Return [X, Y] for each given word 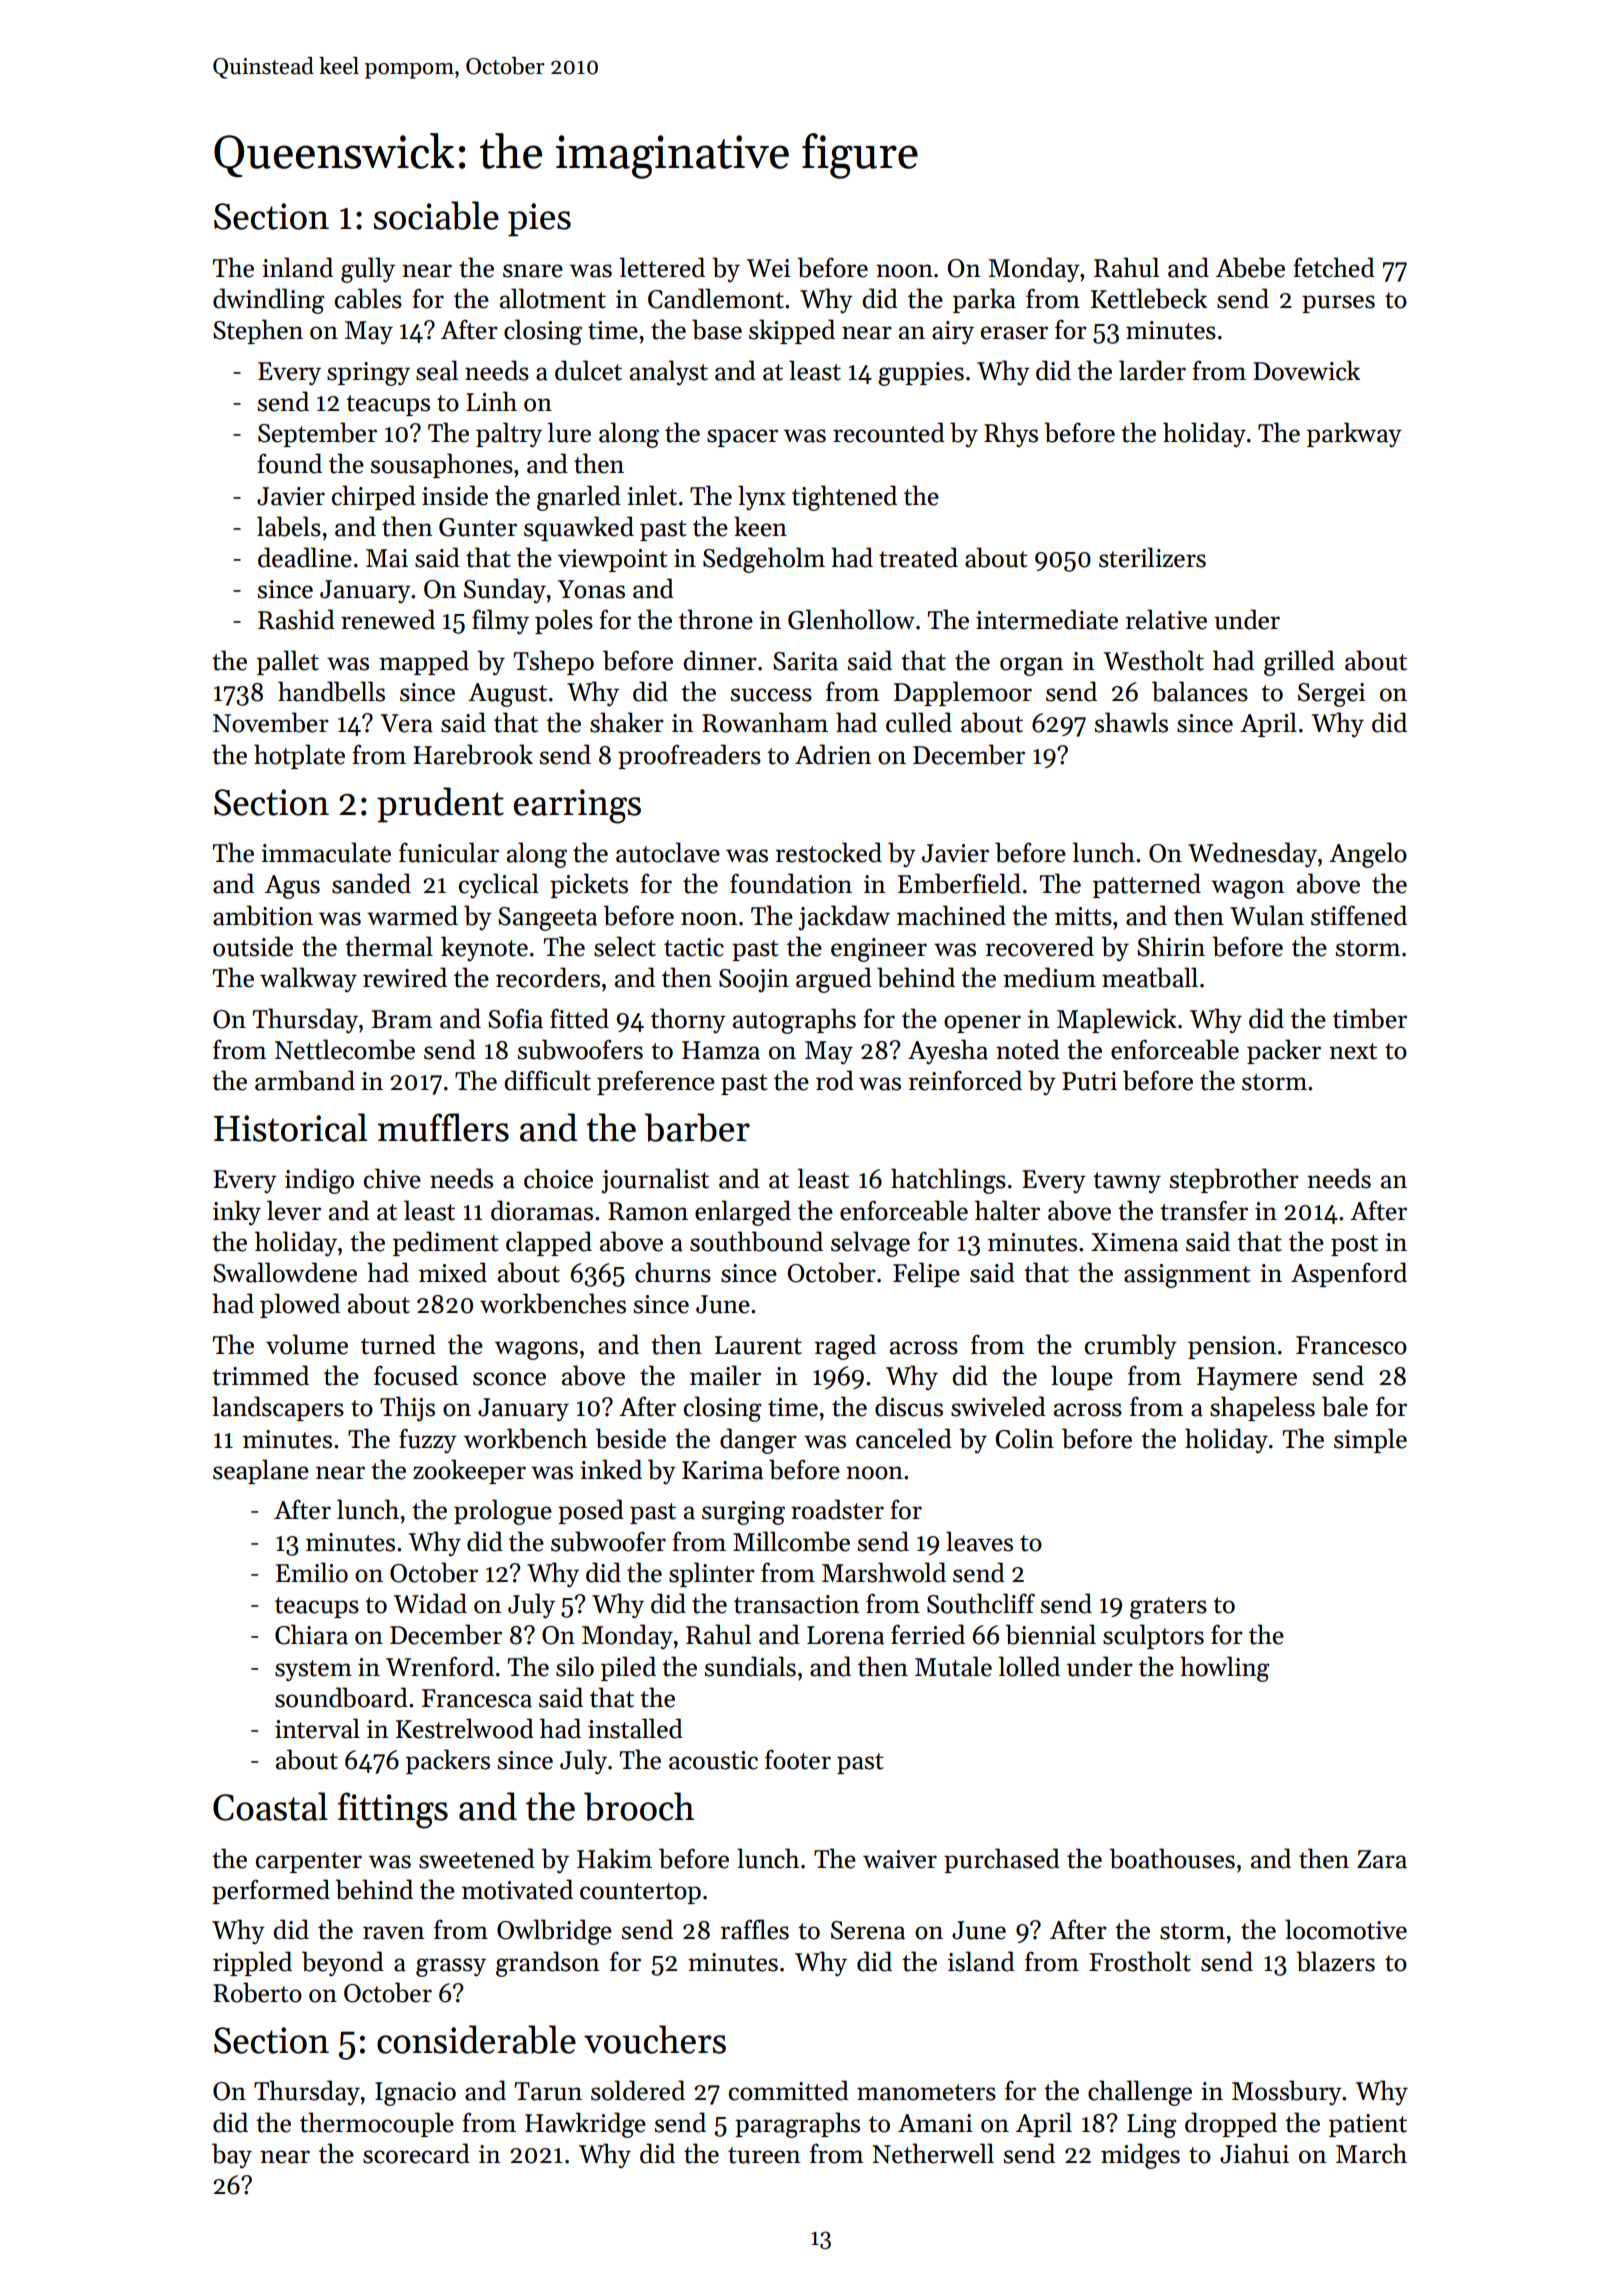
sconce [509, 1379]
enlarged [743, 1213]
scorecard [416, 2153]
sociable [436, 215]
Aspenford [1349, 1274]
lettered [662, 267]
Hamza [721, 1050]
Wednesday [1252, 855]
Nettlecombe [345, 1049]
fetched [1334, 267]
